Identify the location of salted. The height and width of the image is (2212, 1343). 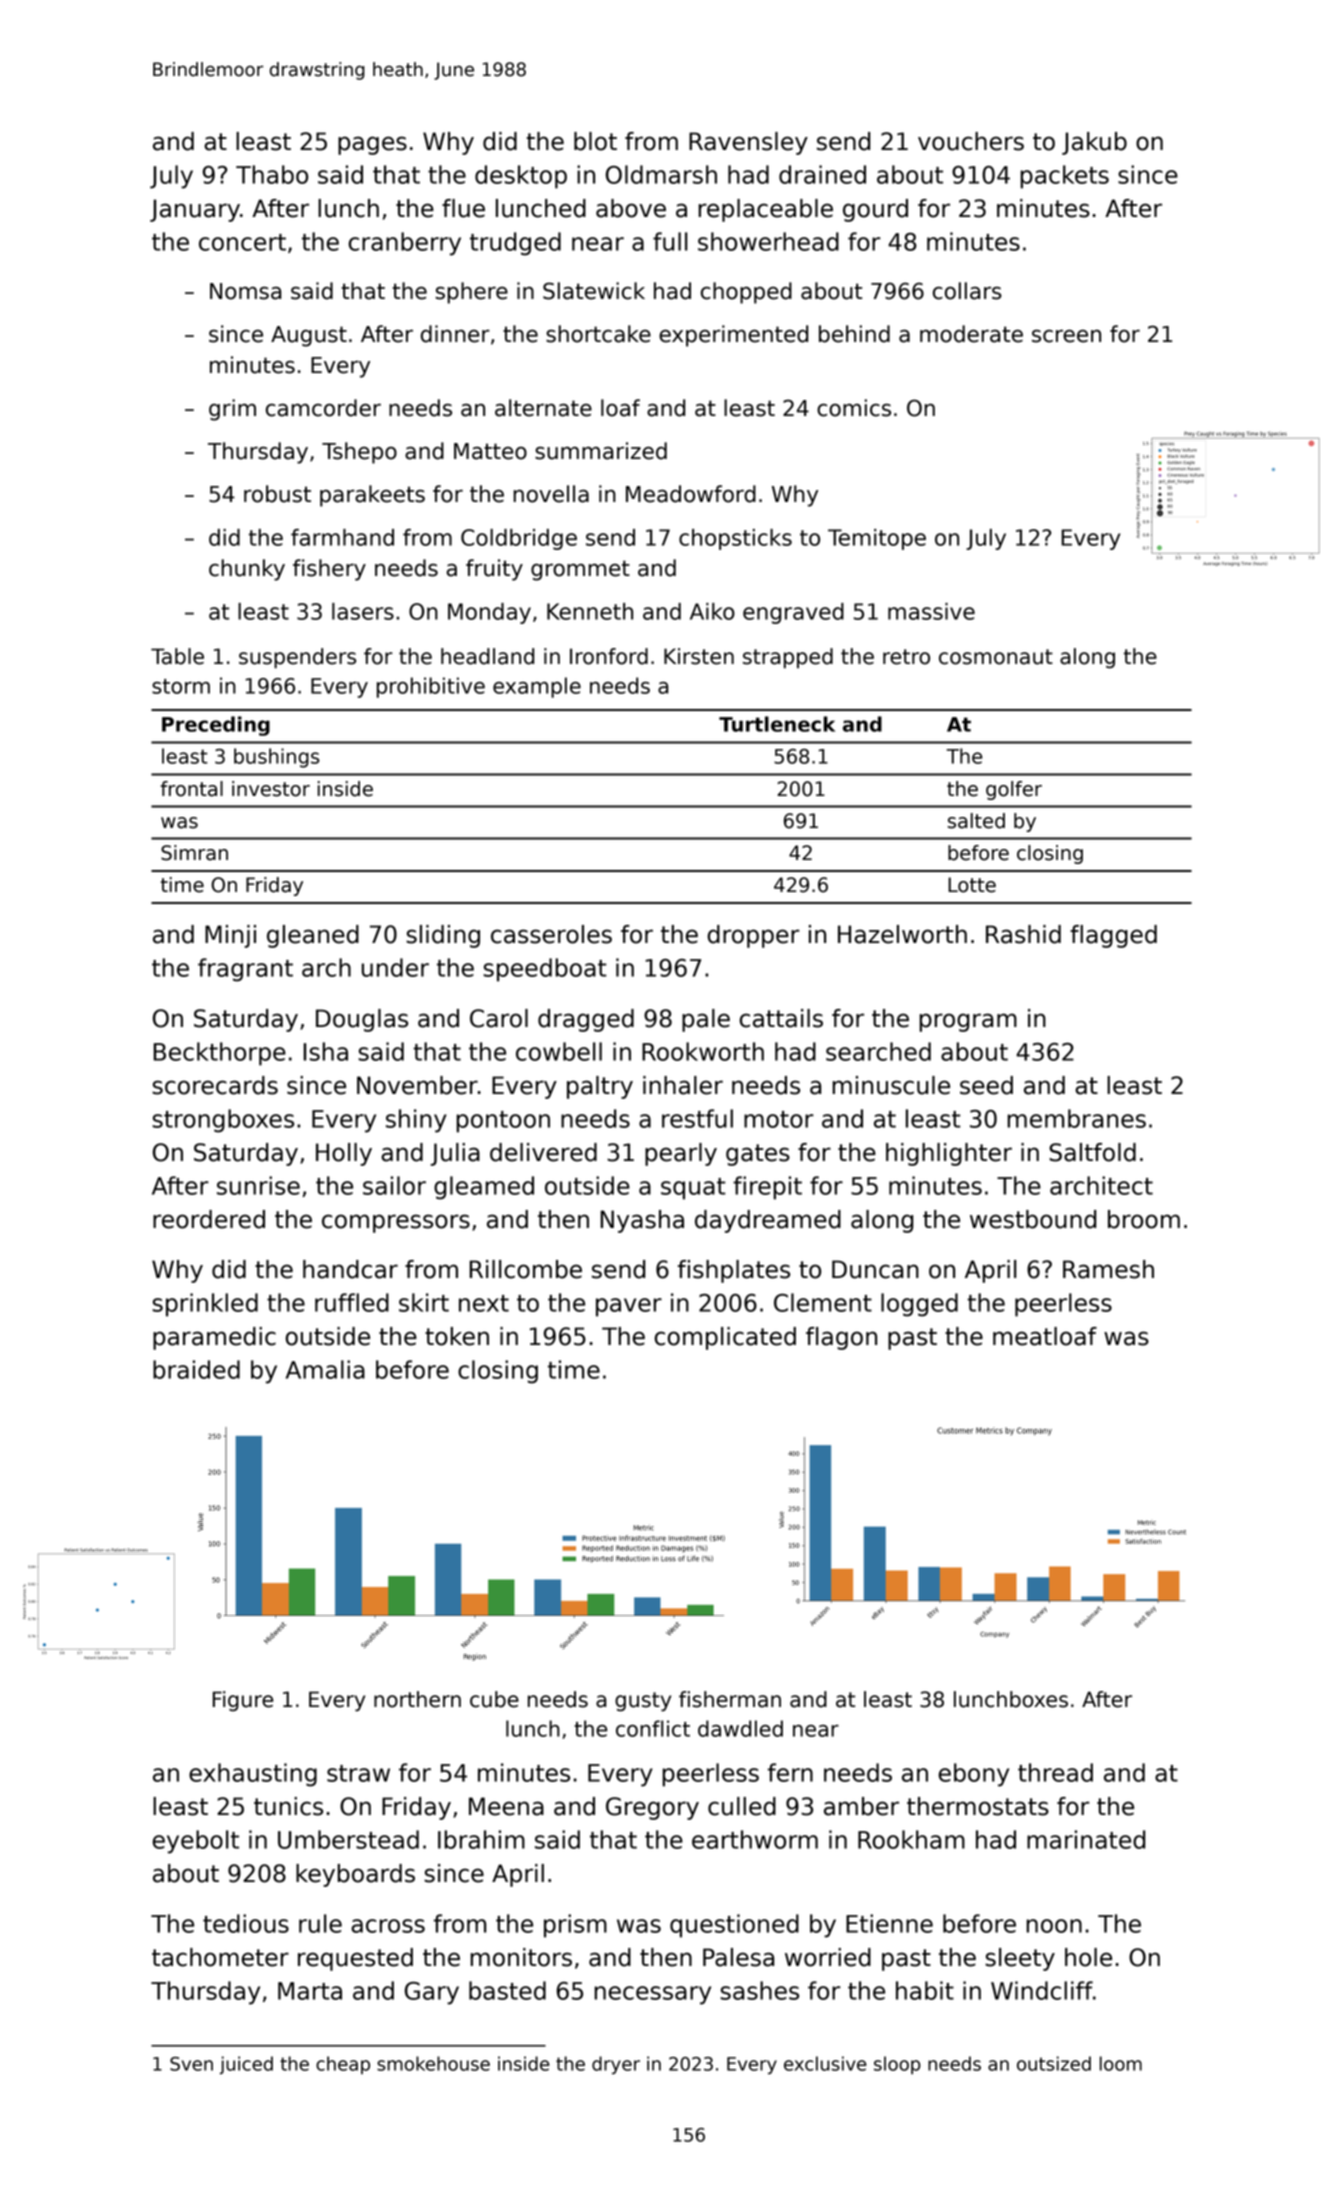
(976, 821).
